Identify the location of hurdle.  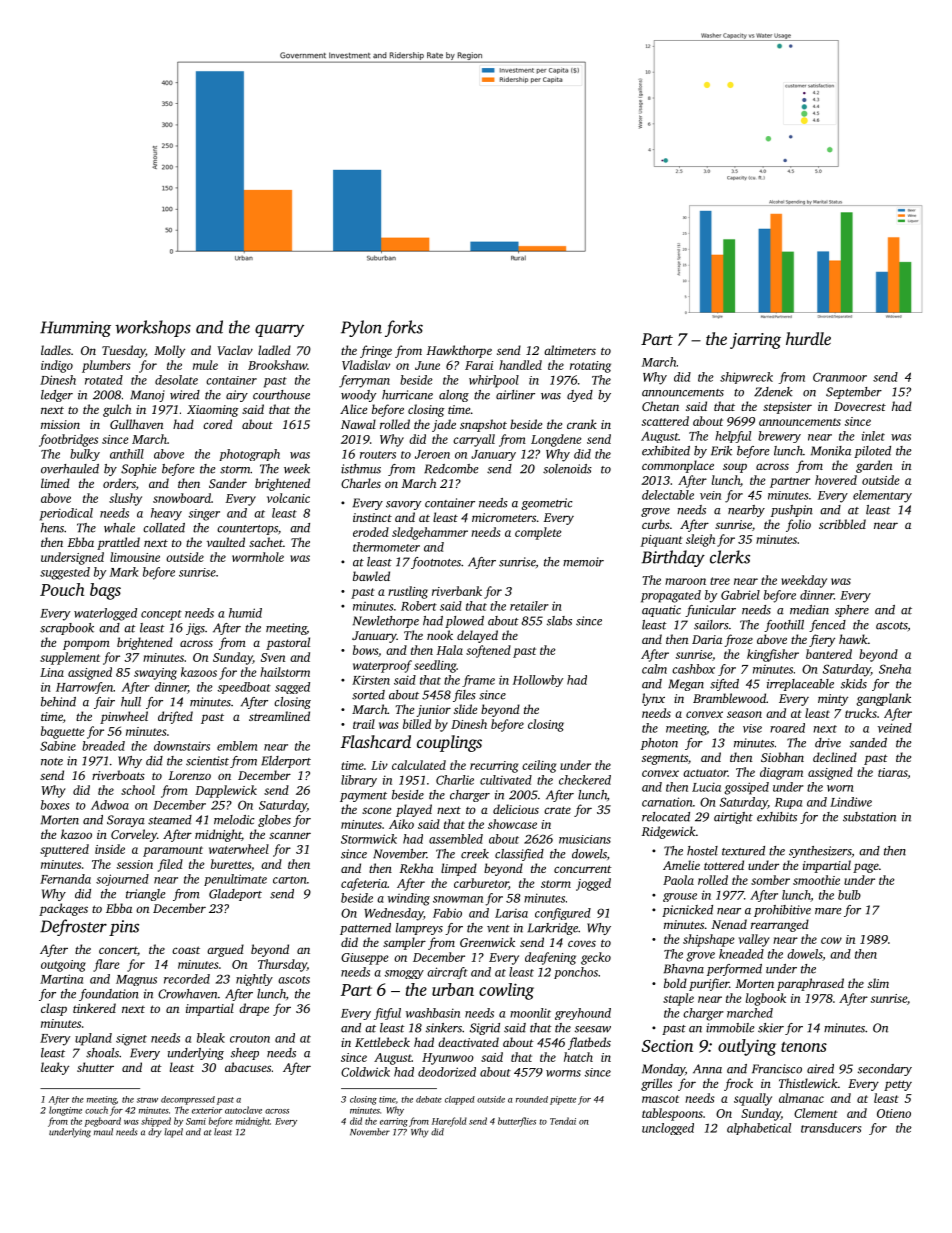
(808, 338).
